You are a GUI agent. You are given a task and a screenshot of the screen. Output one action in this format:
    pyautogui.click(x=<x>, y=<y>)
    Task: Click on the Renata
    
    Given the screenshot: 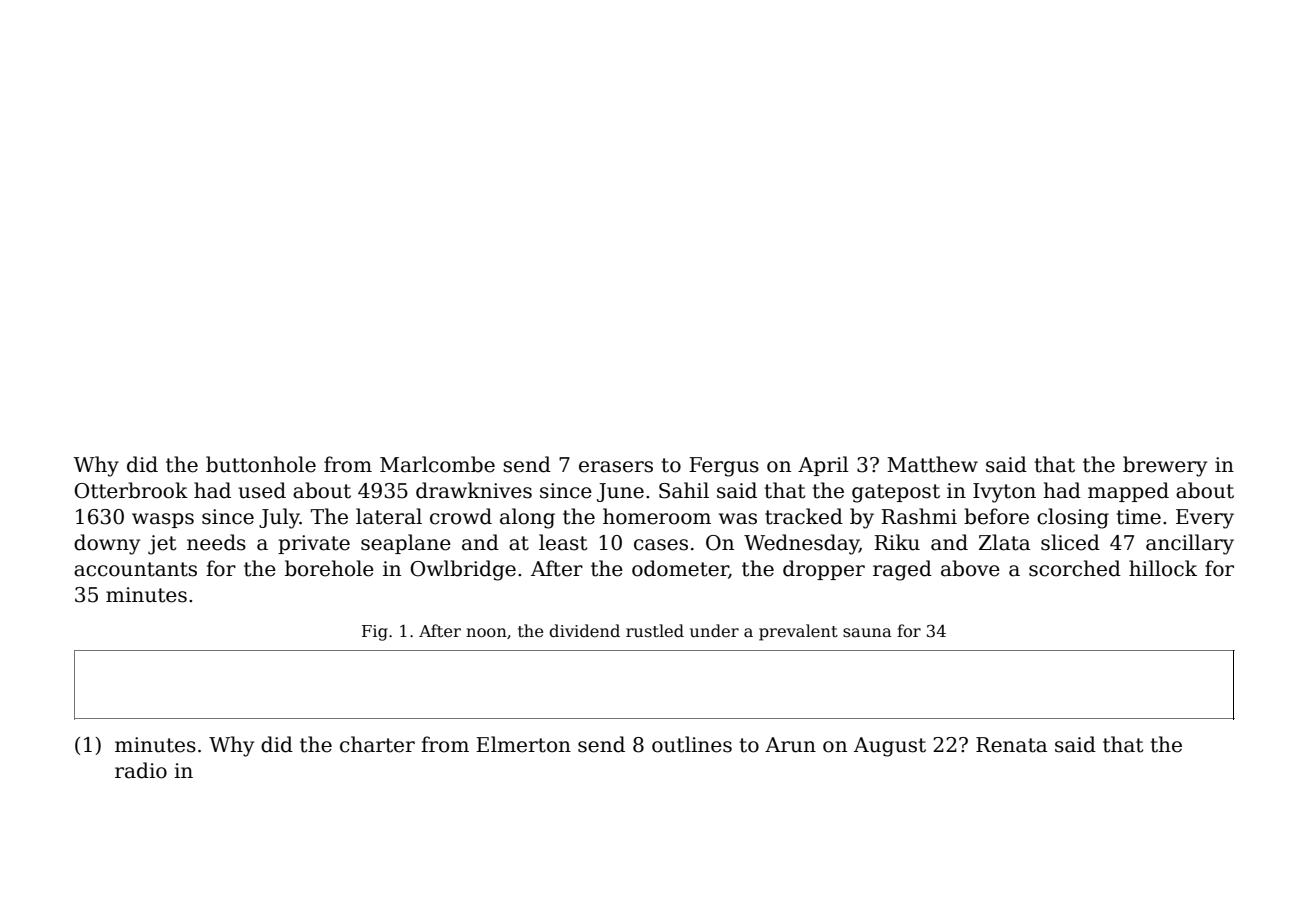 What is the action you would take?
    pyautogui.click(x=1011, y=745)
